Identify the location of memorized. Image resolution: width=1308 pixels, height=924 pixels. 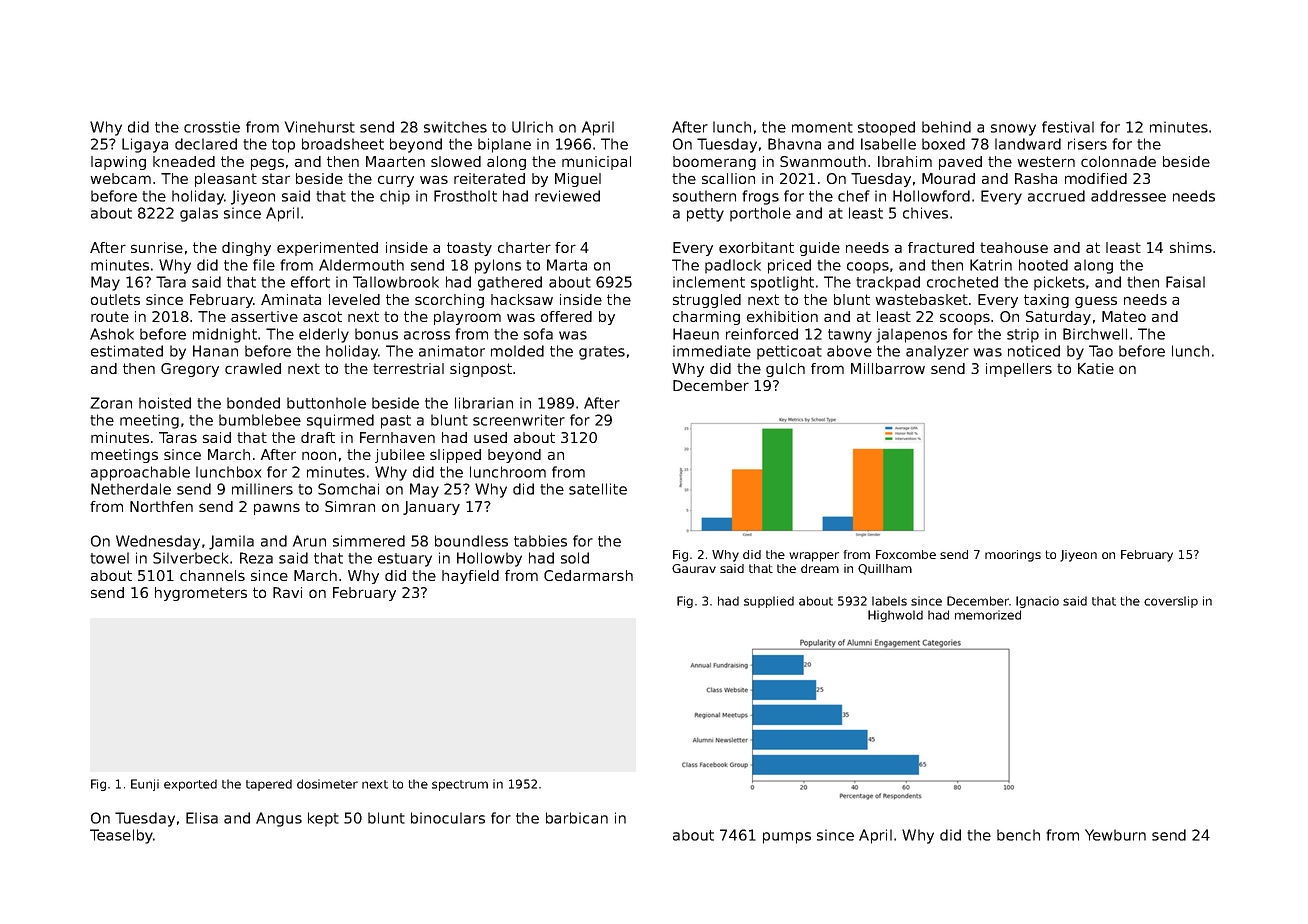
(988, 615).
